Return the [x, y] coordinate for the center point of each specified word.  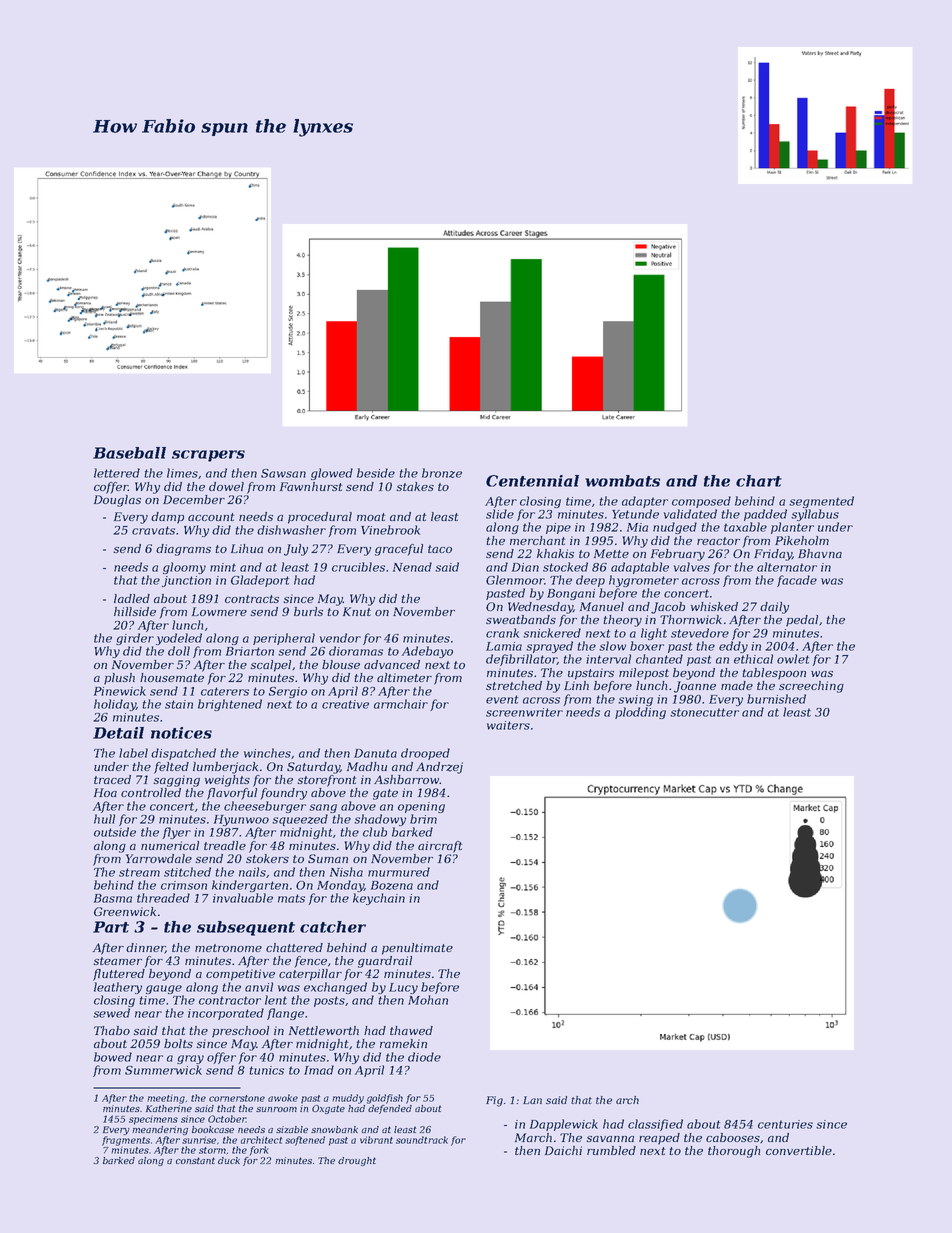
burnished [776, 699]
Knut [357, 611]
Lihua [247, 548]
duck [229, 1160]
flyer [176, 833]
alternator [787, 567]
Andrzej [439, 768]
